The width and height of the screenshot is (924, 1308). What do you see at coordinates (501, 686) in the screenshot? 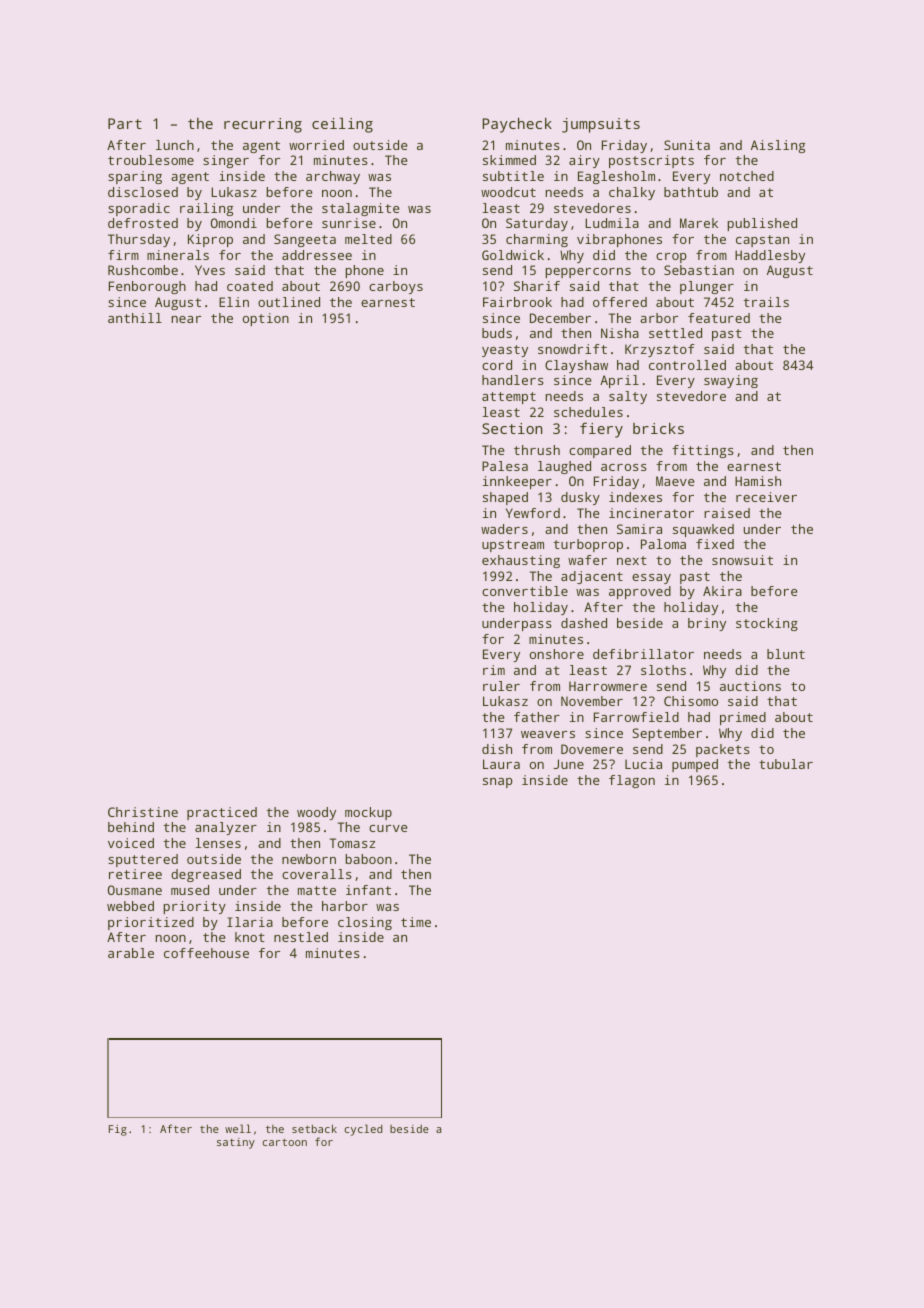
I see `ruler` at bounding box center [501, 686].
